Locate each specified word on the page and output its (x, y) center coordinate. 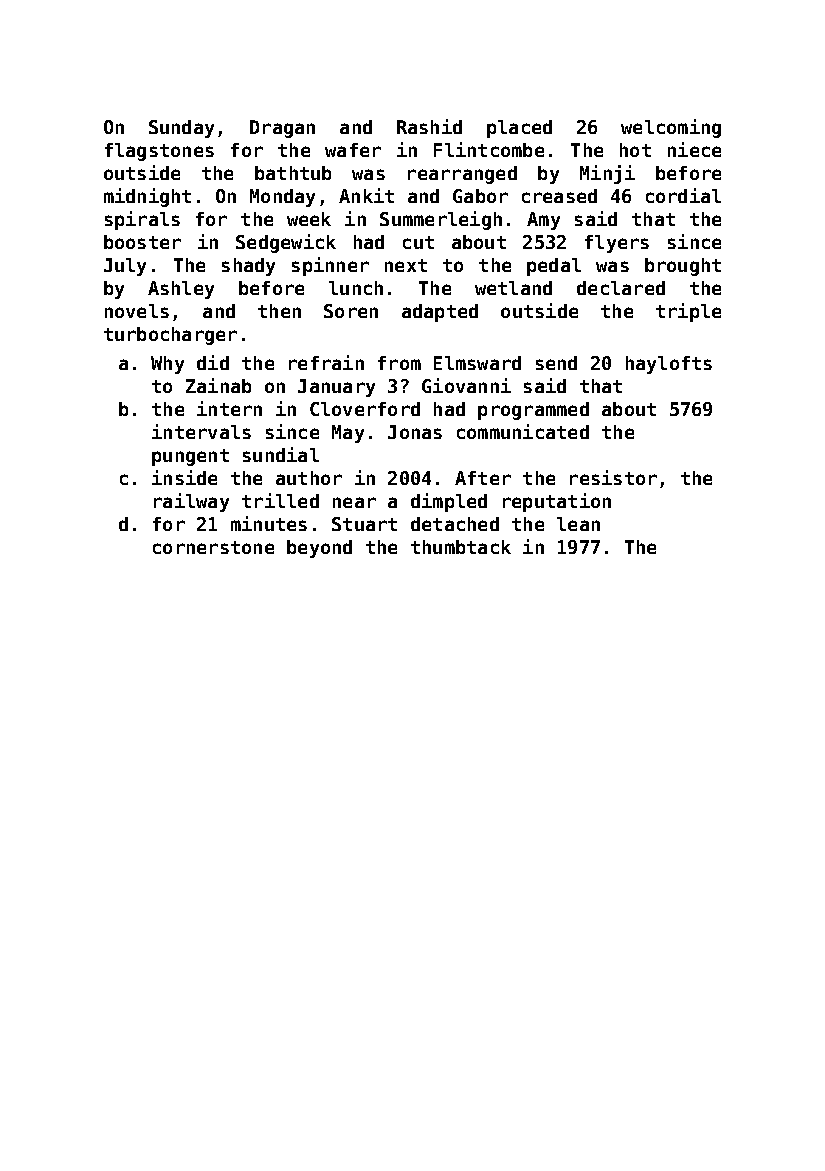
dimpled (449, 502)
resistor (613, 477)
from (399, 363)
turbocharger (170, 336)
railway (191, 502)
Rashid (429, 126)
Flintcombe (489, 149)
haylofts (669, 365)
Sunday (181, 129)
